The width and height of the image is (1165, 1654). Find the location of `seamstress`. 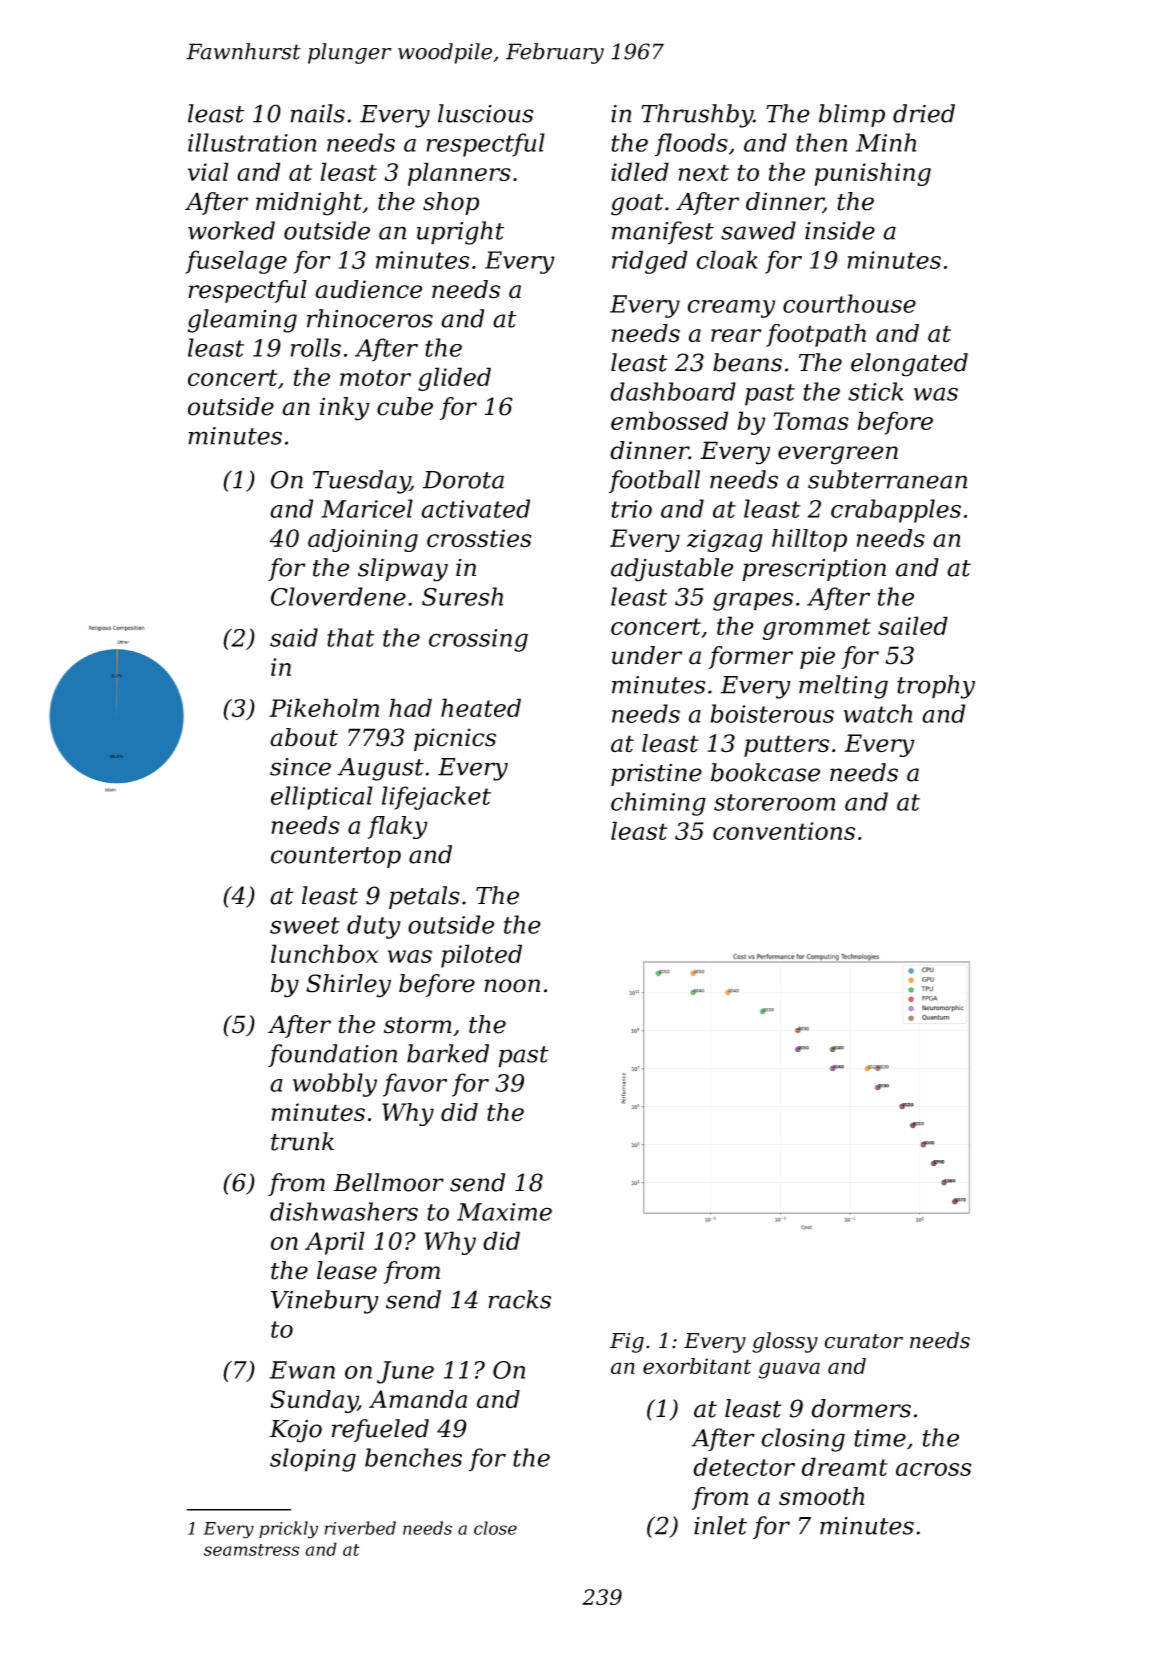

seamstress is located at coordinates (251, 1550).
